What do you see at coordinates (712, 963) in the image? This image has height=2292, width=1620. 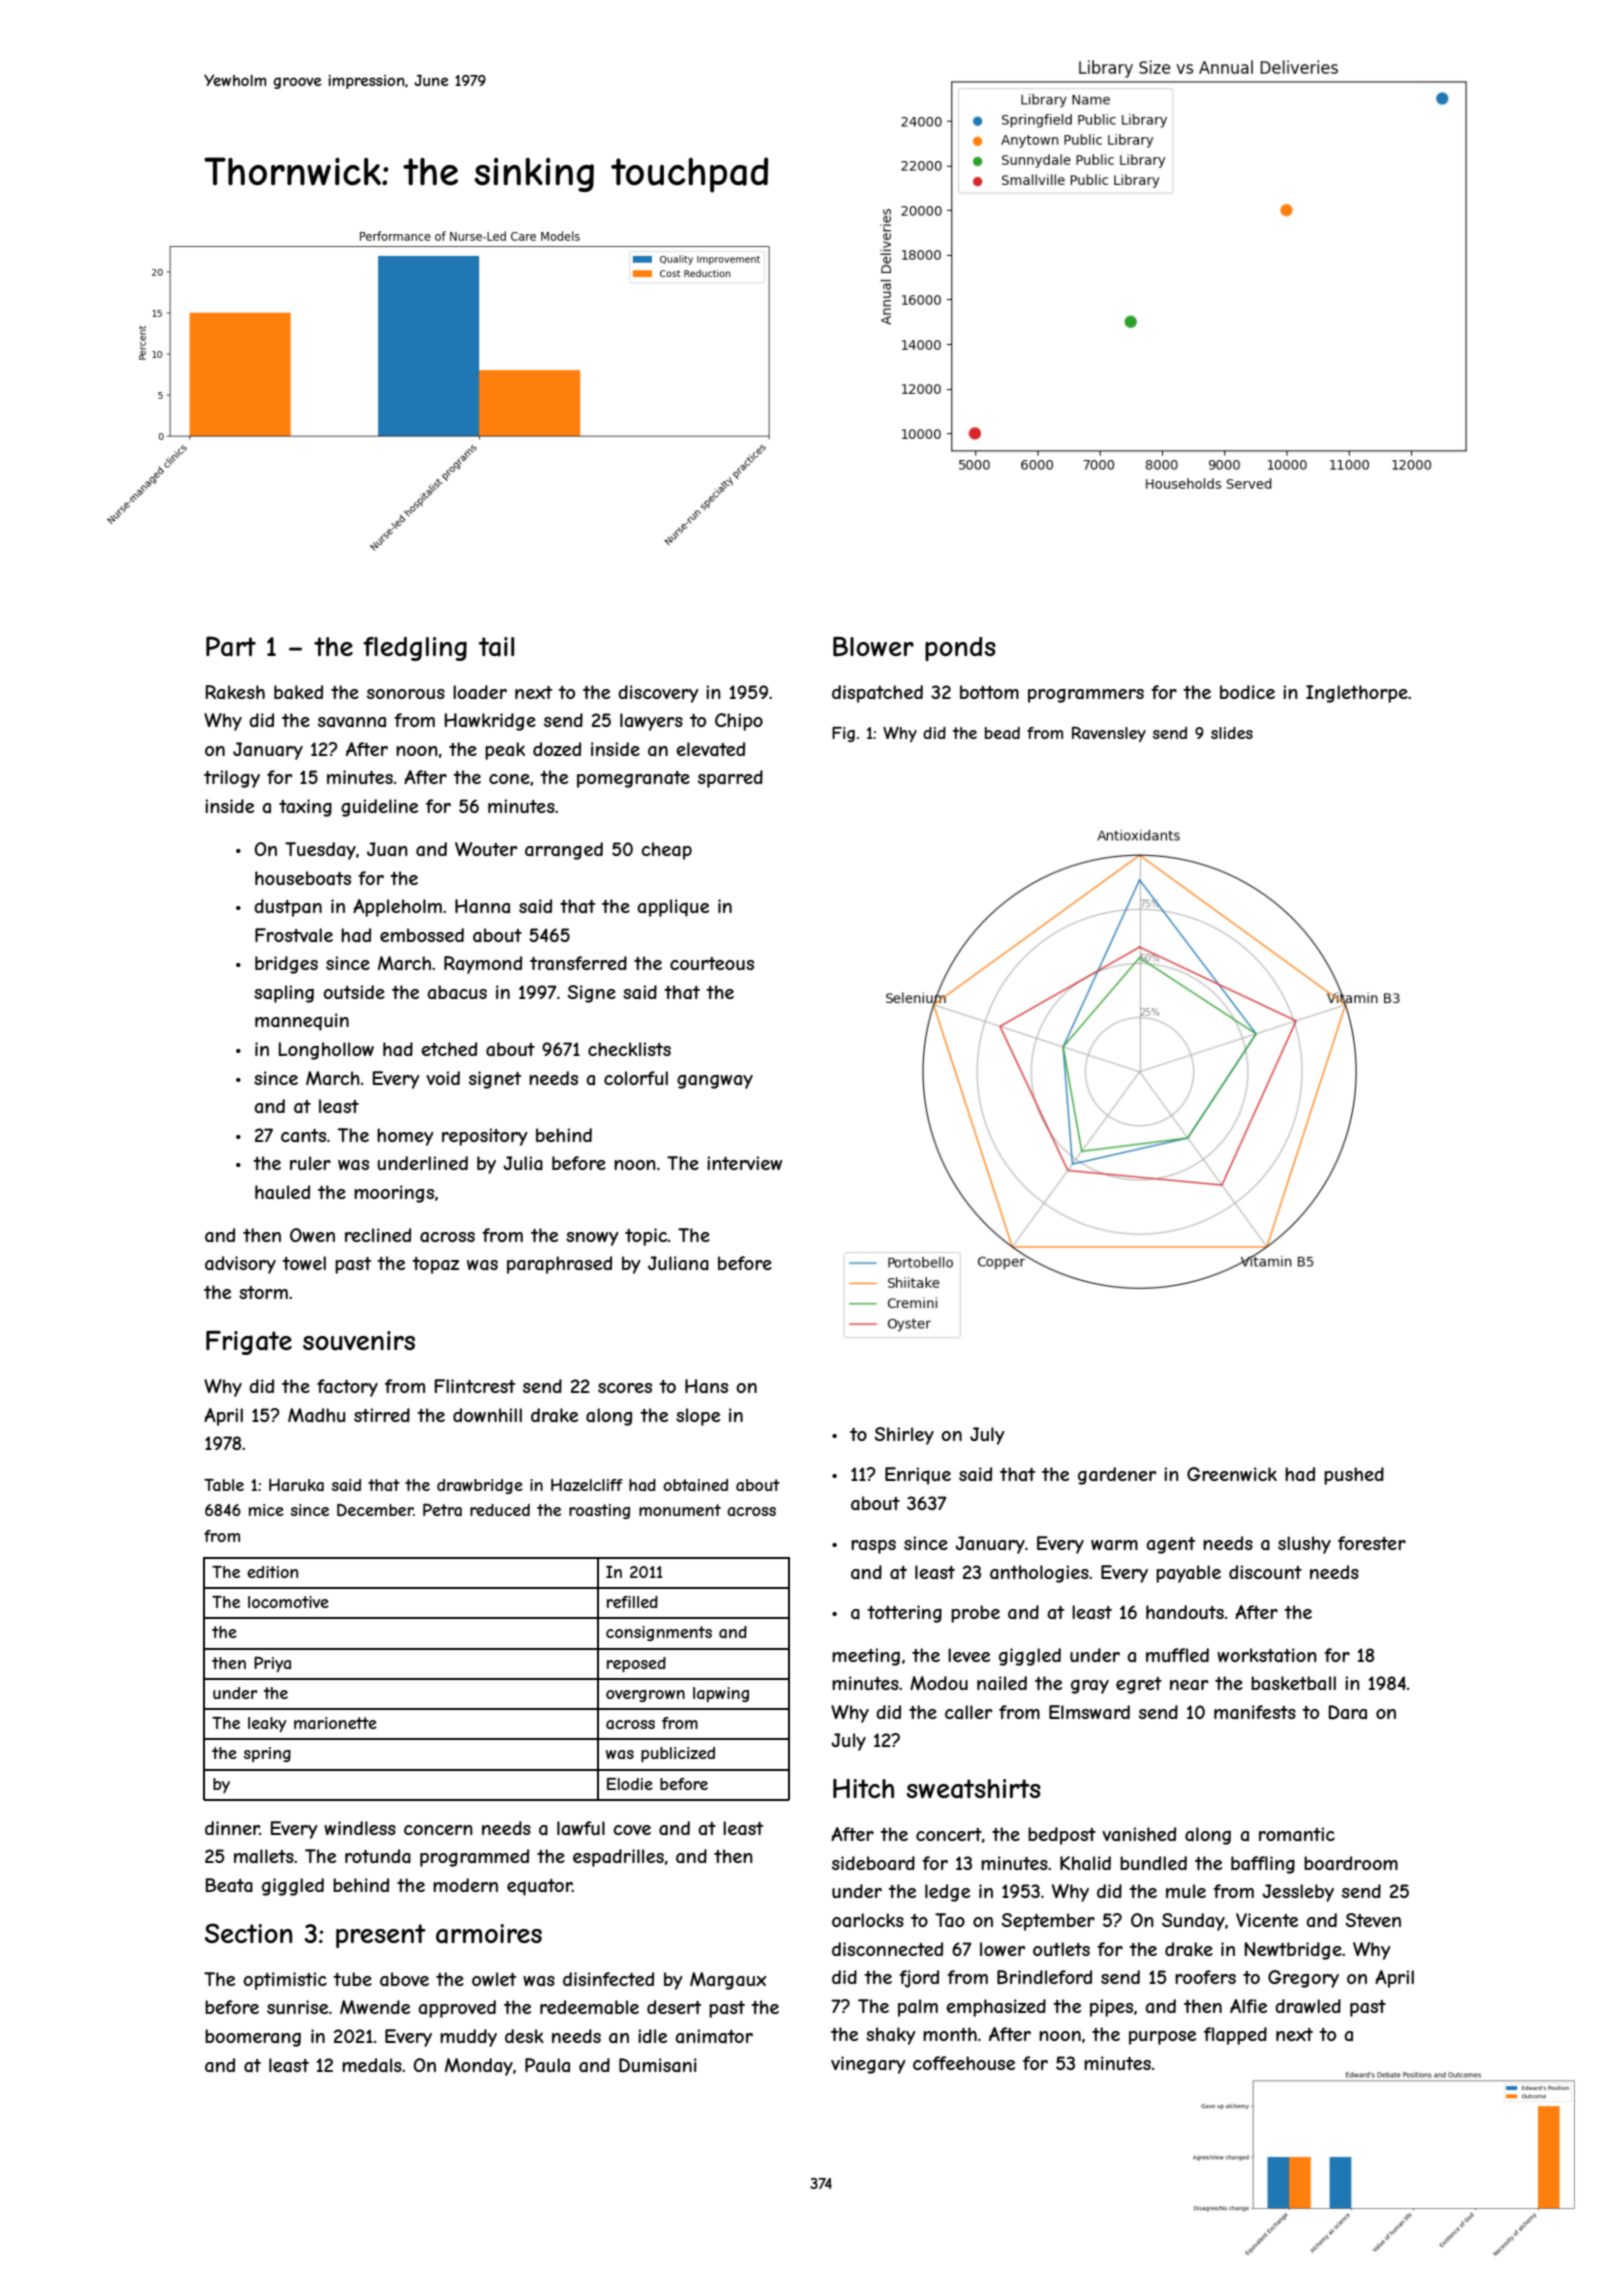 I see `courteous` at bounding box center [712, 963].
